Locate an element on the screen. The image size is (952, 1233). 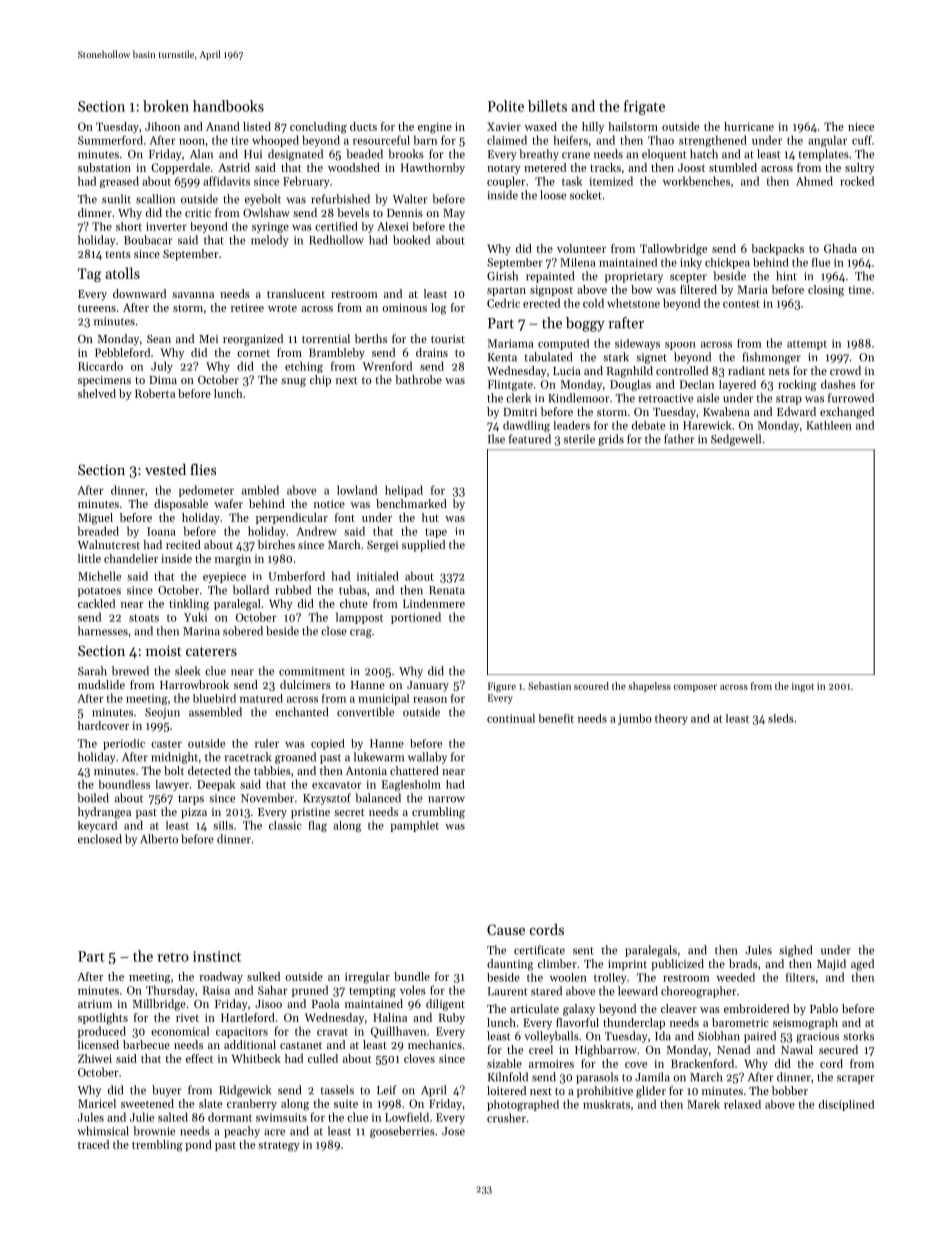
continual is located at coordinates (511, 718).
